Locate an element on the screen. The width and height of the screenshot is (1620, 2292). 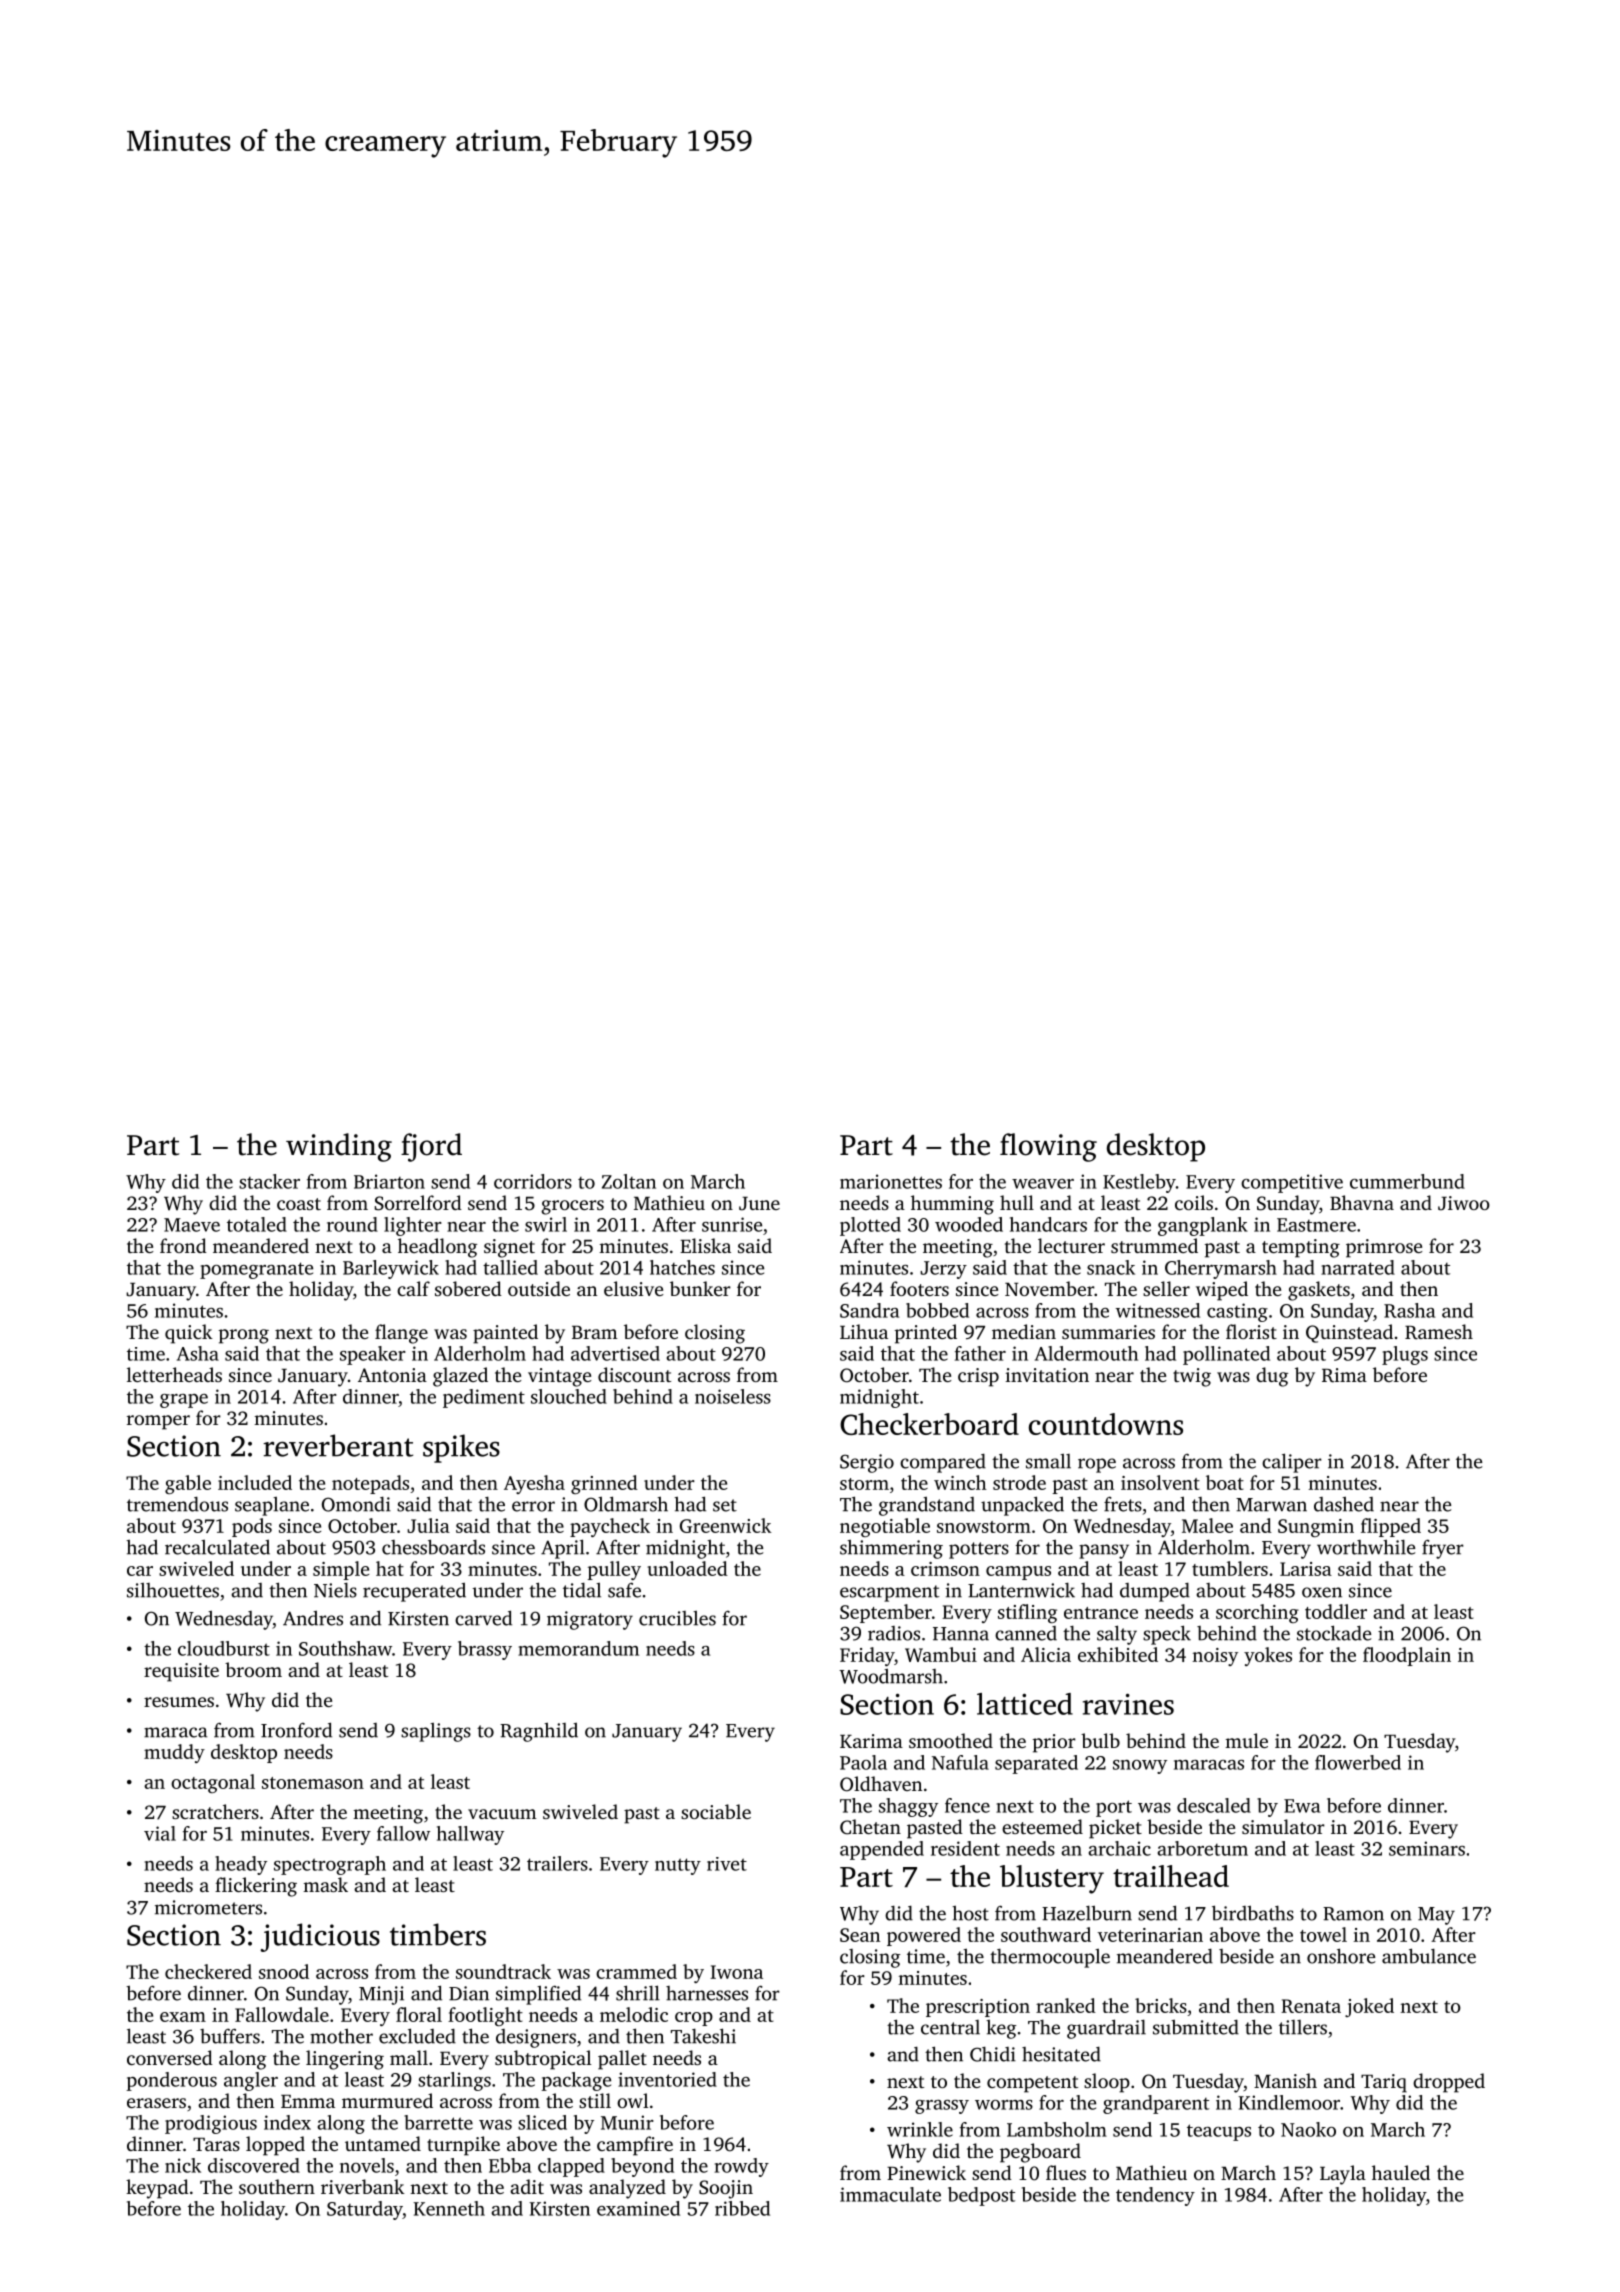
Eastmere is located at coordinates (1316, 1225).
